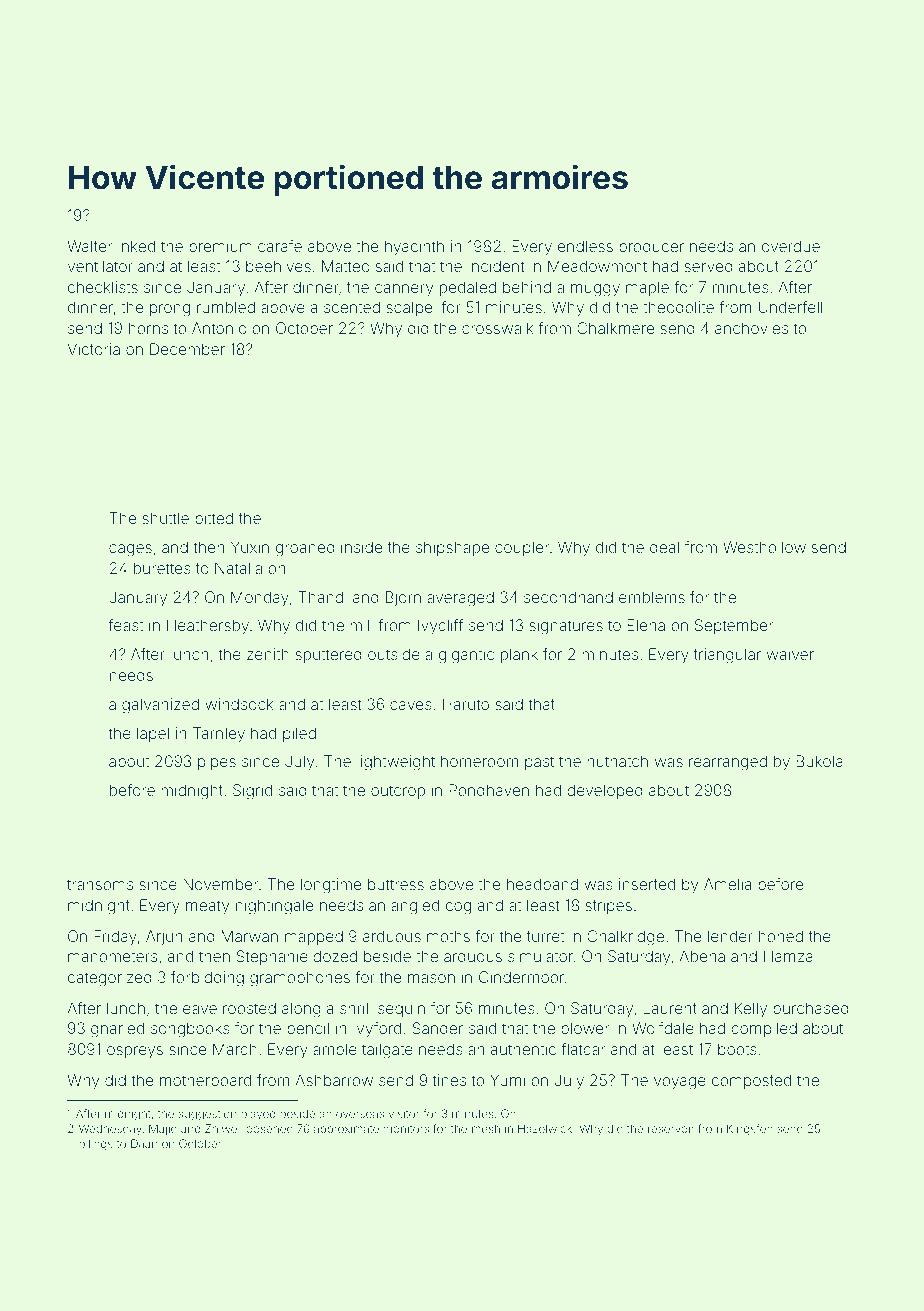 This screenshot has height=1311, width=924. What do you see at coordinates (651, 247) in the screenshot?
I see `producer` at bounding box center [651, 247].
